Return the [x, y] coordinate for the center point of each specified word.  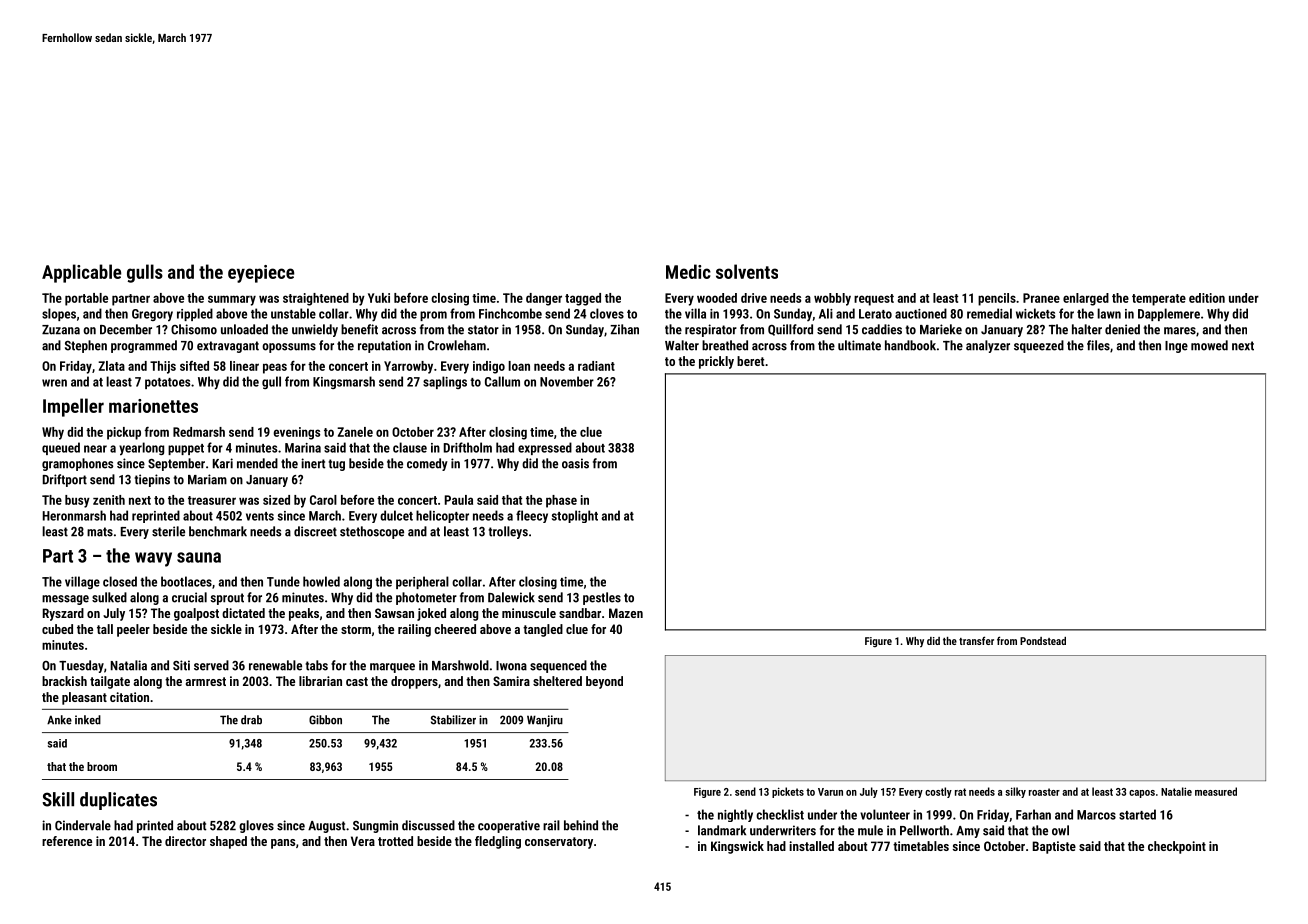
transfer [976, 640]
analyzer [988, 346]
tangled [543, 630]
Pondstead [1043, 641]
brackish [64, 681]
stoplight [575, 516]
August [327, 827]
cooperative [509, 826]
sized [276, 500]
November [567, 381]
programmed [144, 346]
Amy [968, 832]
